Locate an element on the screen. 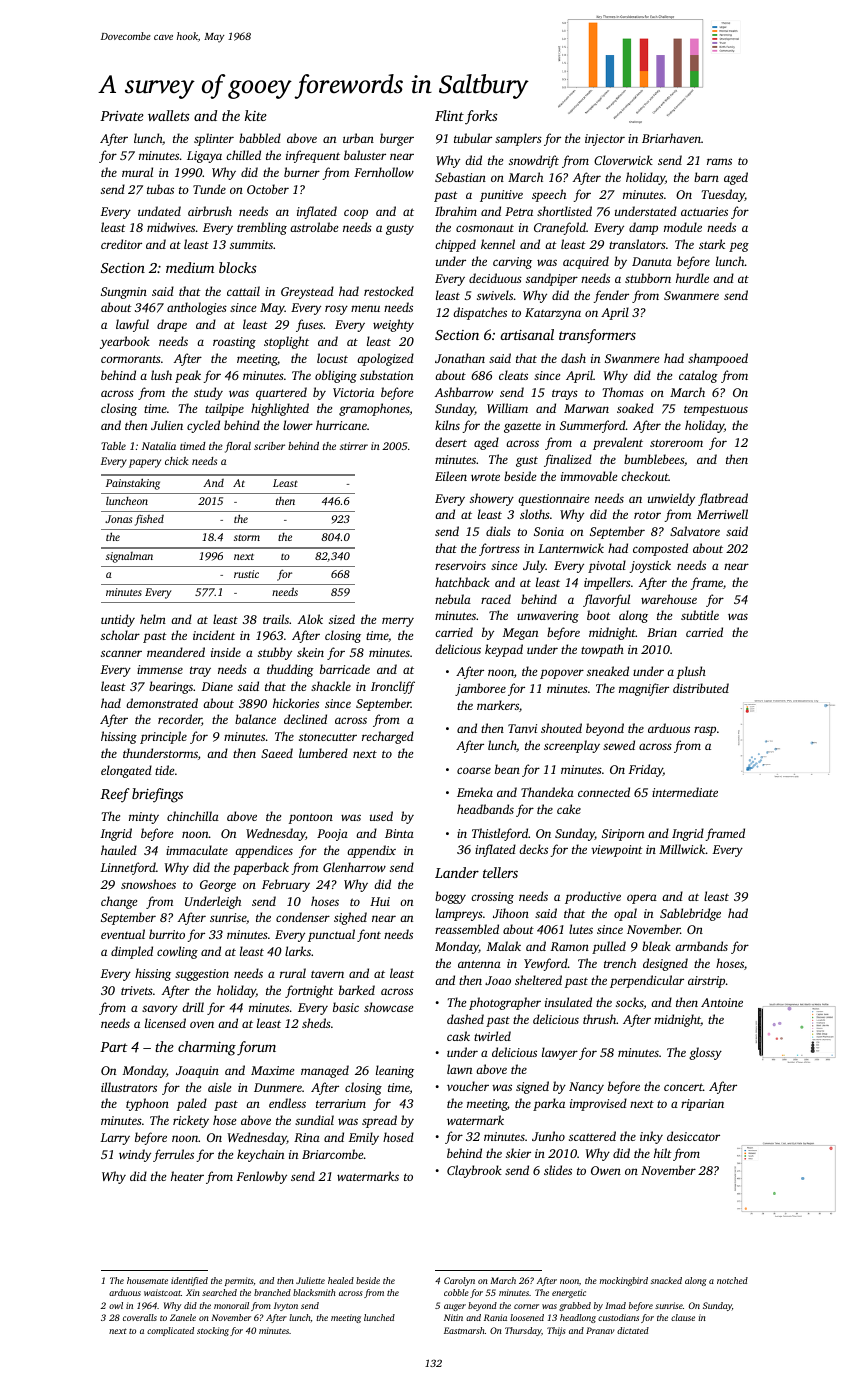 This screenshot has height=1400, width=849. Private is located at coordinates (122, 116).
